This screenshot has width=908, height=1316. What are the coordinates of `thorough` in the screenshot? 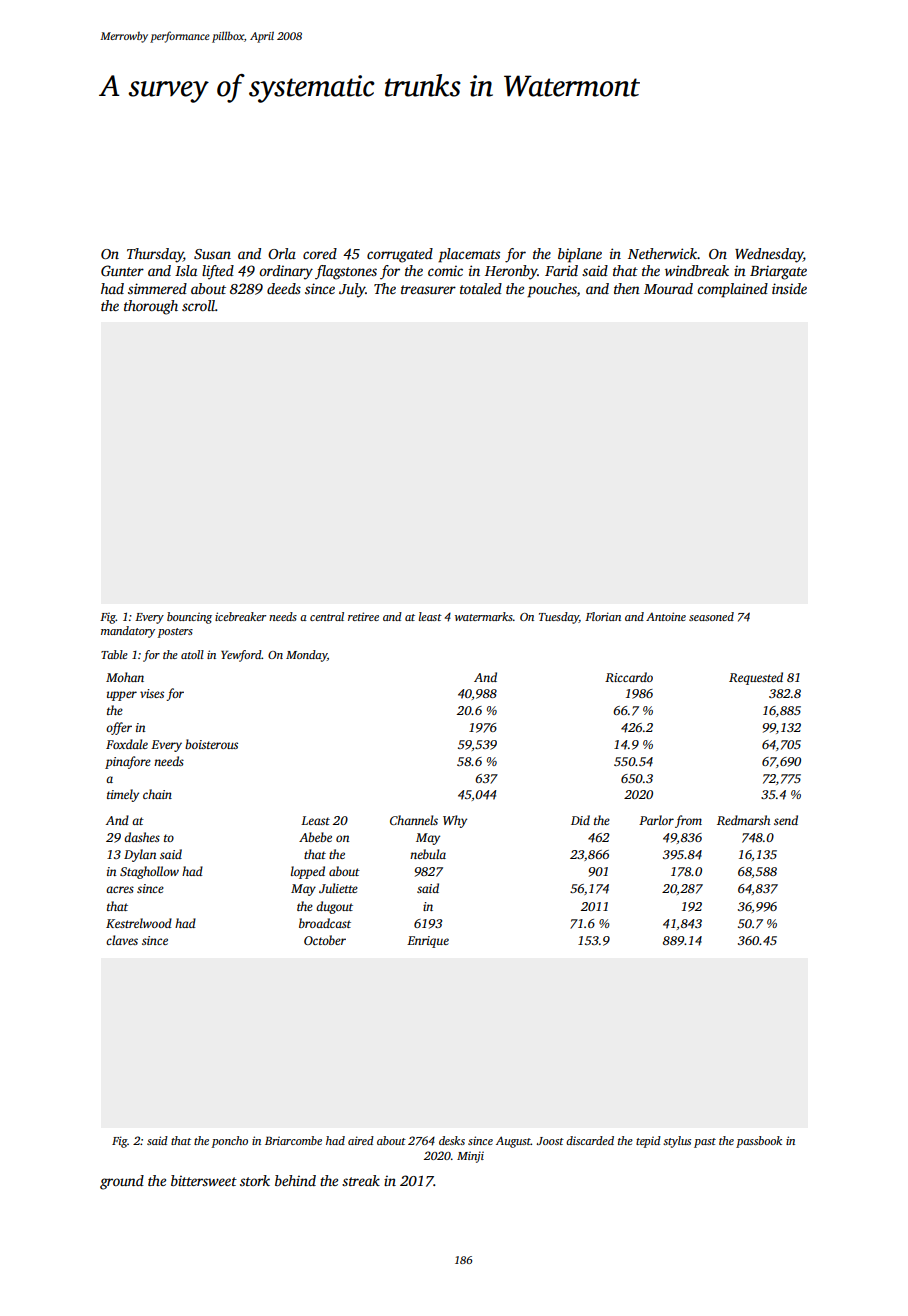 It's located at (151, 307).
